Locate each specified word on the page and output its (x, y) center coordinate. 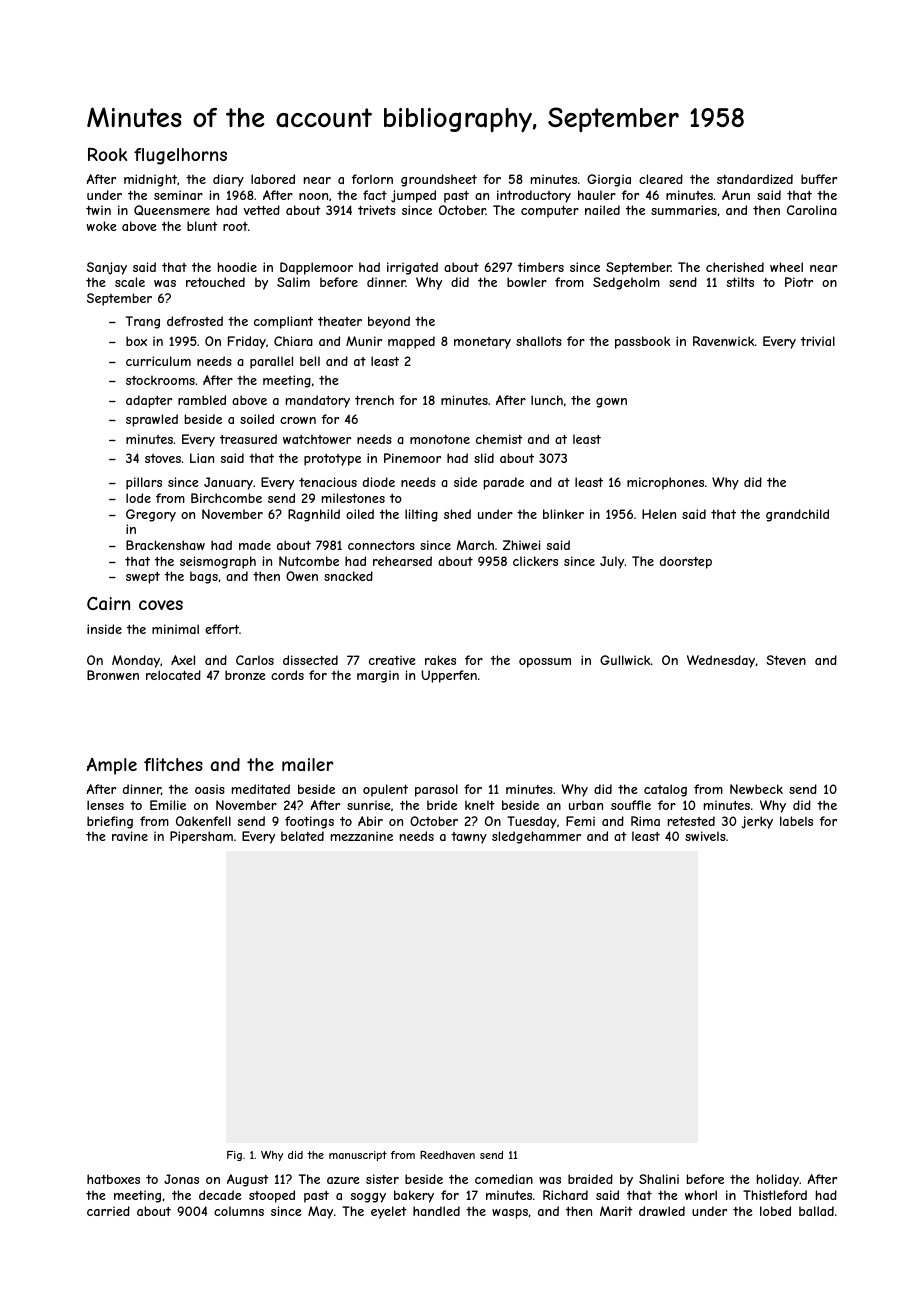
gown (611, 403)
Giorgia (609, 180)
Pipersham (201, 837)
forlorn (372, 179)
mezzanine (362, 836)
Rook (107, 154)
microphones (665, 483)
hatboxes (113, 1179)
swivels (705, 836)
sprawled (152, 420)
